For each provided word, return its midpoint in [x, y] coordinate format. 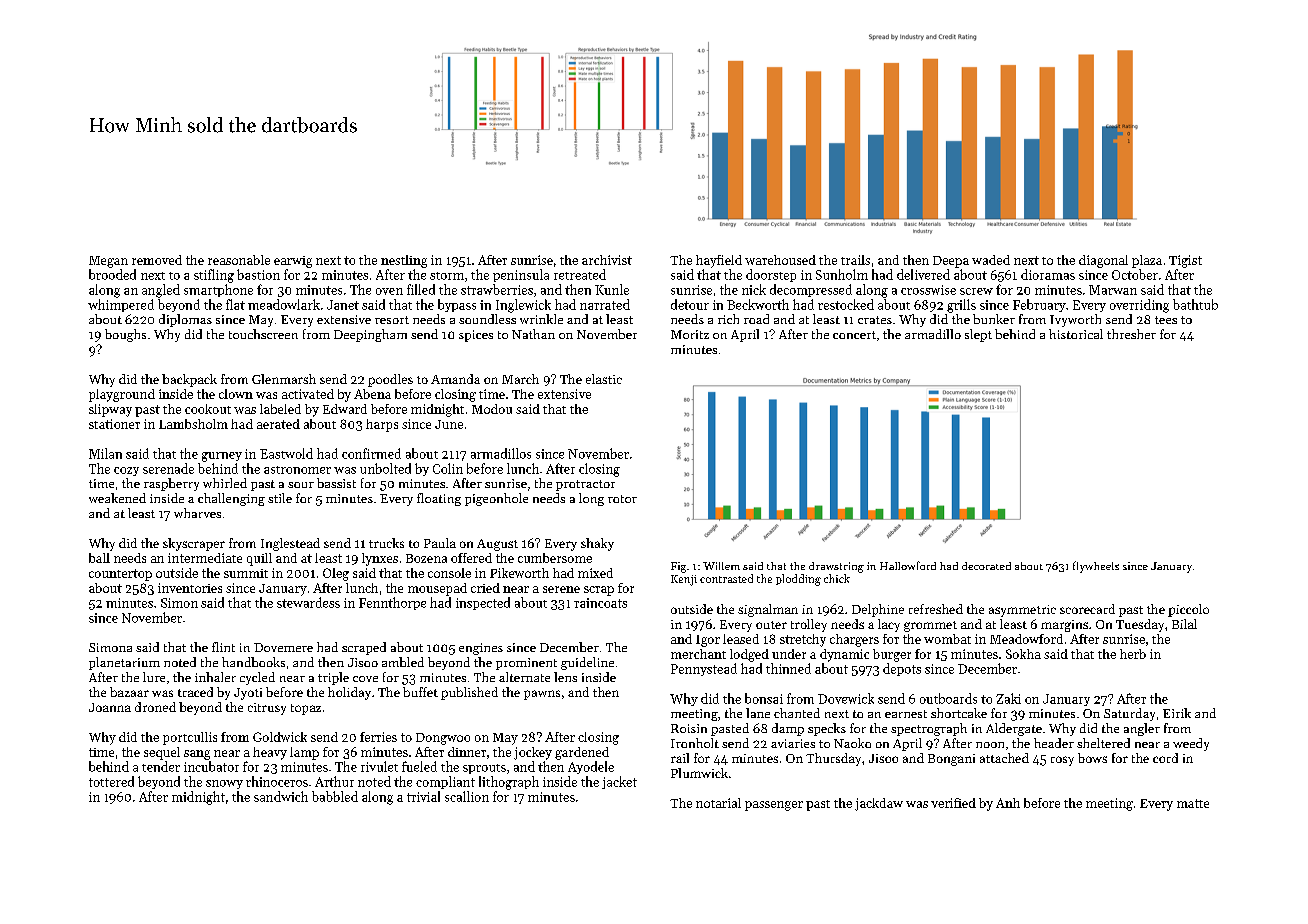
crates [875, 320]
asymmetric [1022, 611]
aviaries [793, 743]
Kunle [612, 289]
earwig [293, 262]
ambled [403, 662]
